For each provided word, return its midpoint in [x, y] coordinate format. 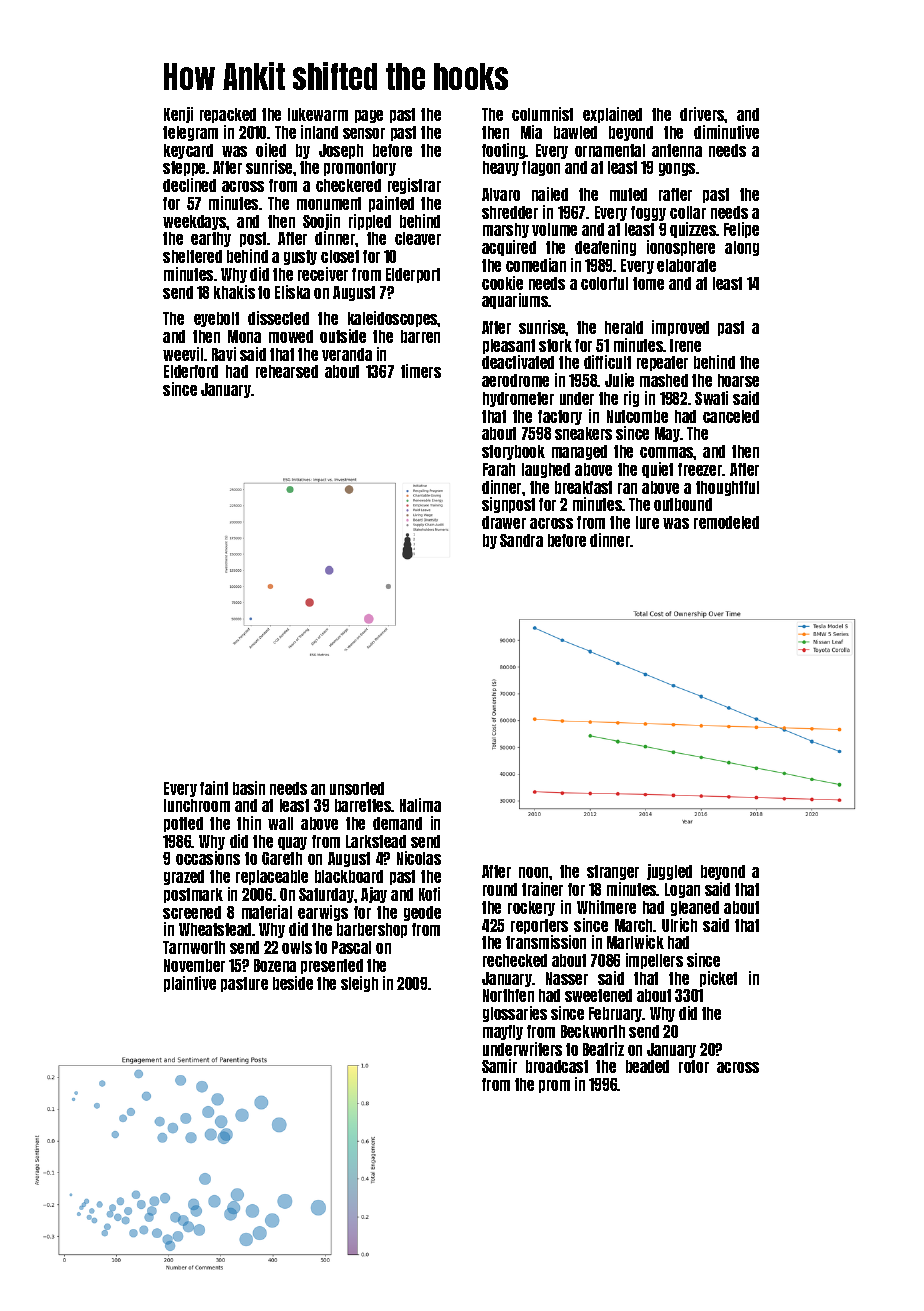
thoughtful [727, 488]
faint [214, 788]
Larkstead [376, 841]
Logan [682, 890]
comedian [536, 265]
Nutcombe [637, 416]
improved [680, 328]
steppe [184, 168]
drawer [504, 522]
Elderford [191, 371]
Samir [499, 1066]
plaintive [190, 984]
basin [249, 788]
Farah [499, 469]
